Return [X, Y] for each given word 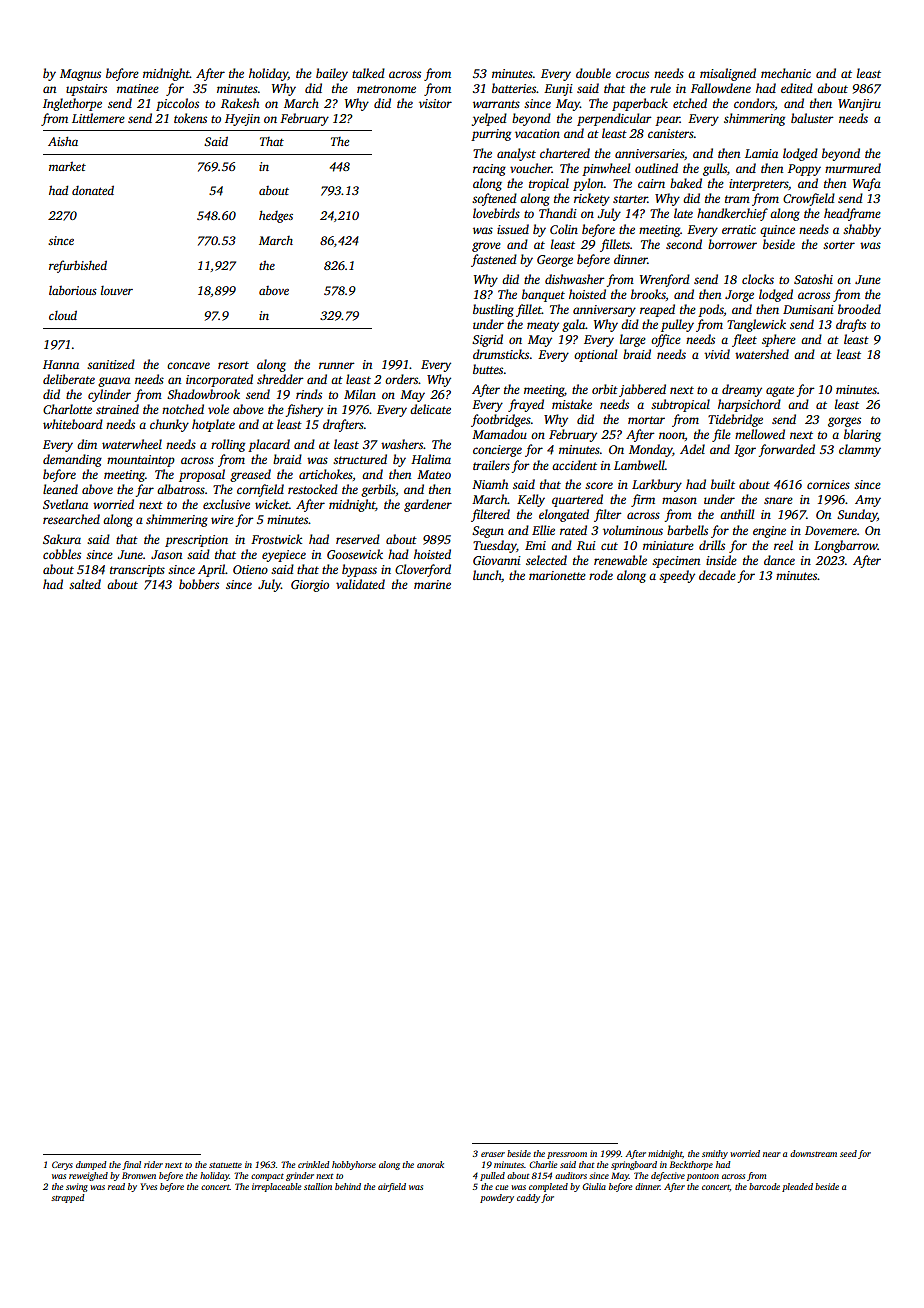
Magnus [80, 75]
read [116, 1186]
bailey [332, 74]
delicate [430, 409]
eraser [493, 1154]
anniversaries [649, 153]
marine [432, 584]
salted [85, 584]
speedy [677, 576]
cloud [63, 315]
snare [778, 500]
